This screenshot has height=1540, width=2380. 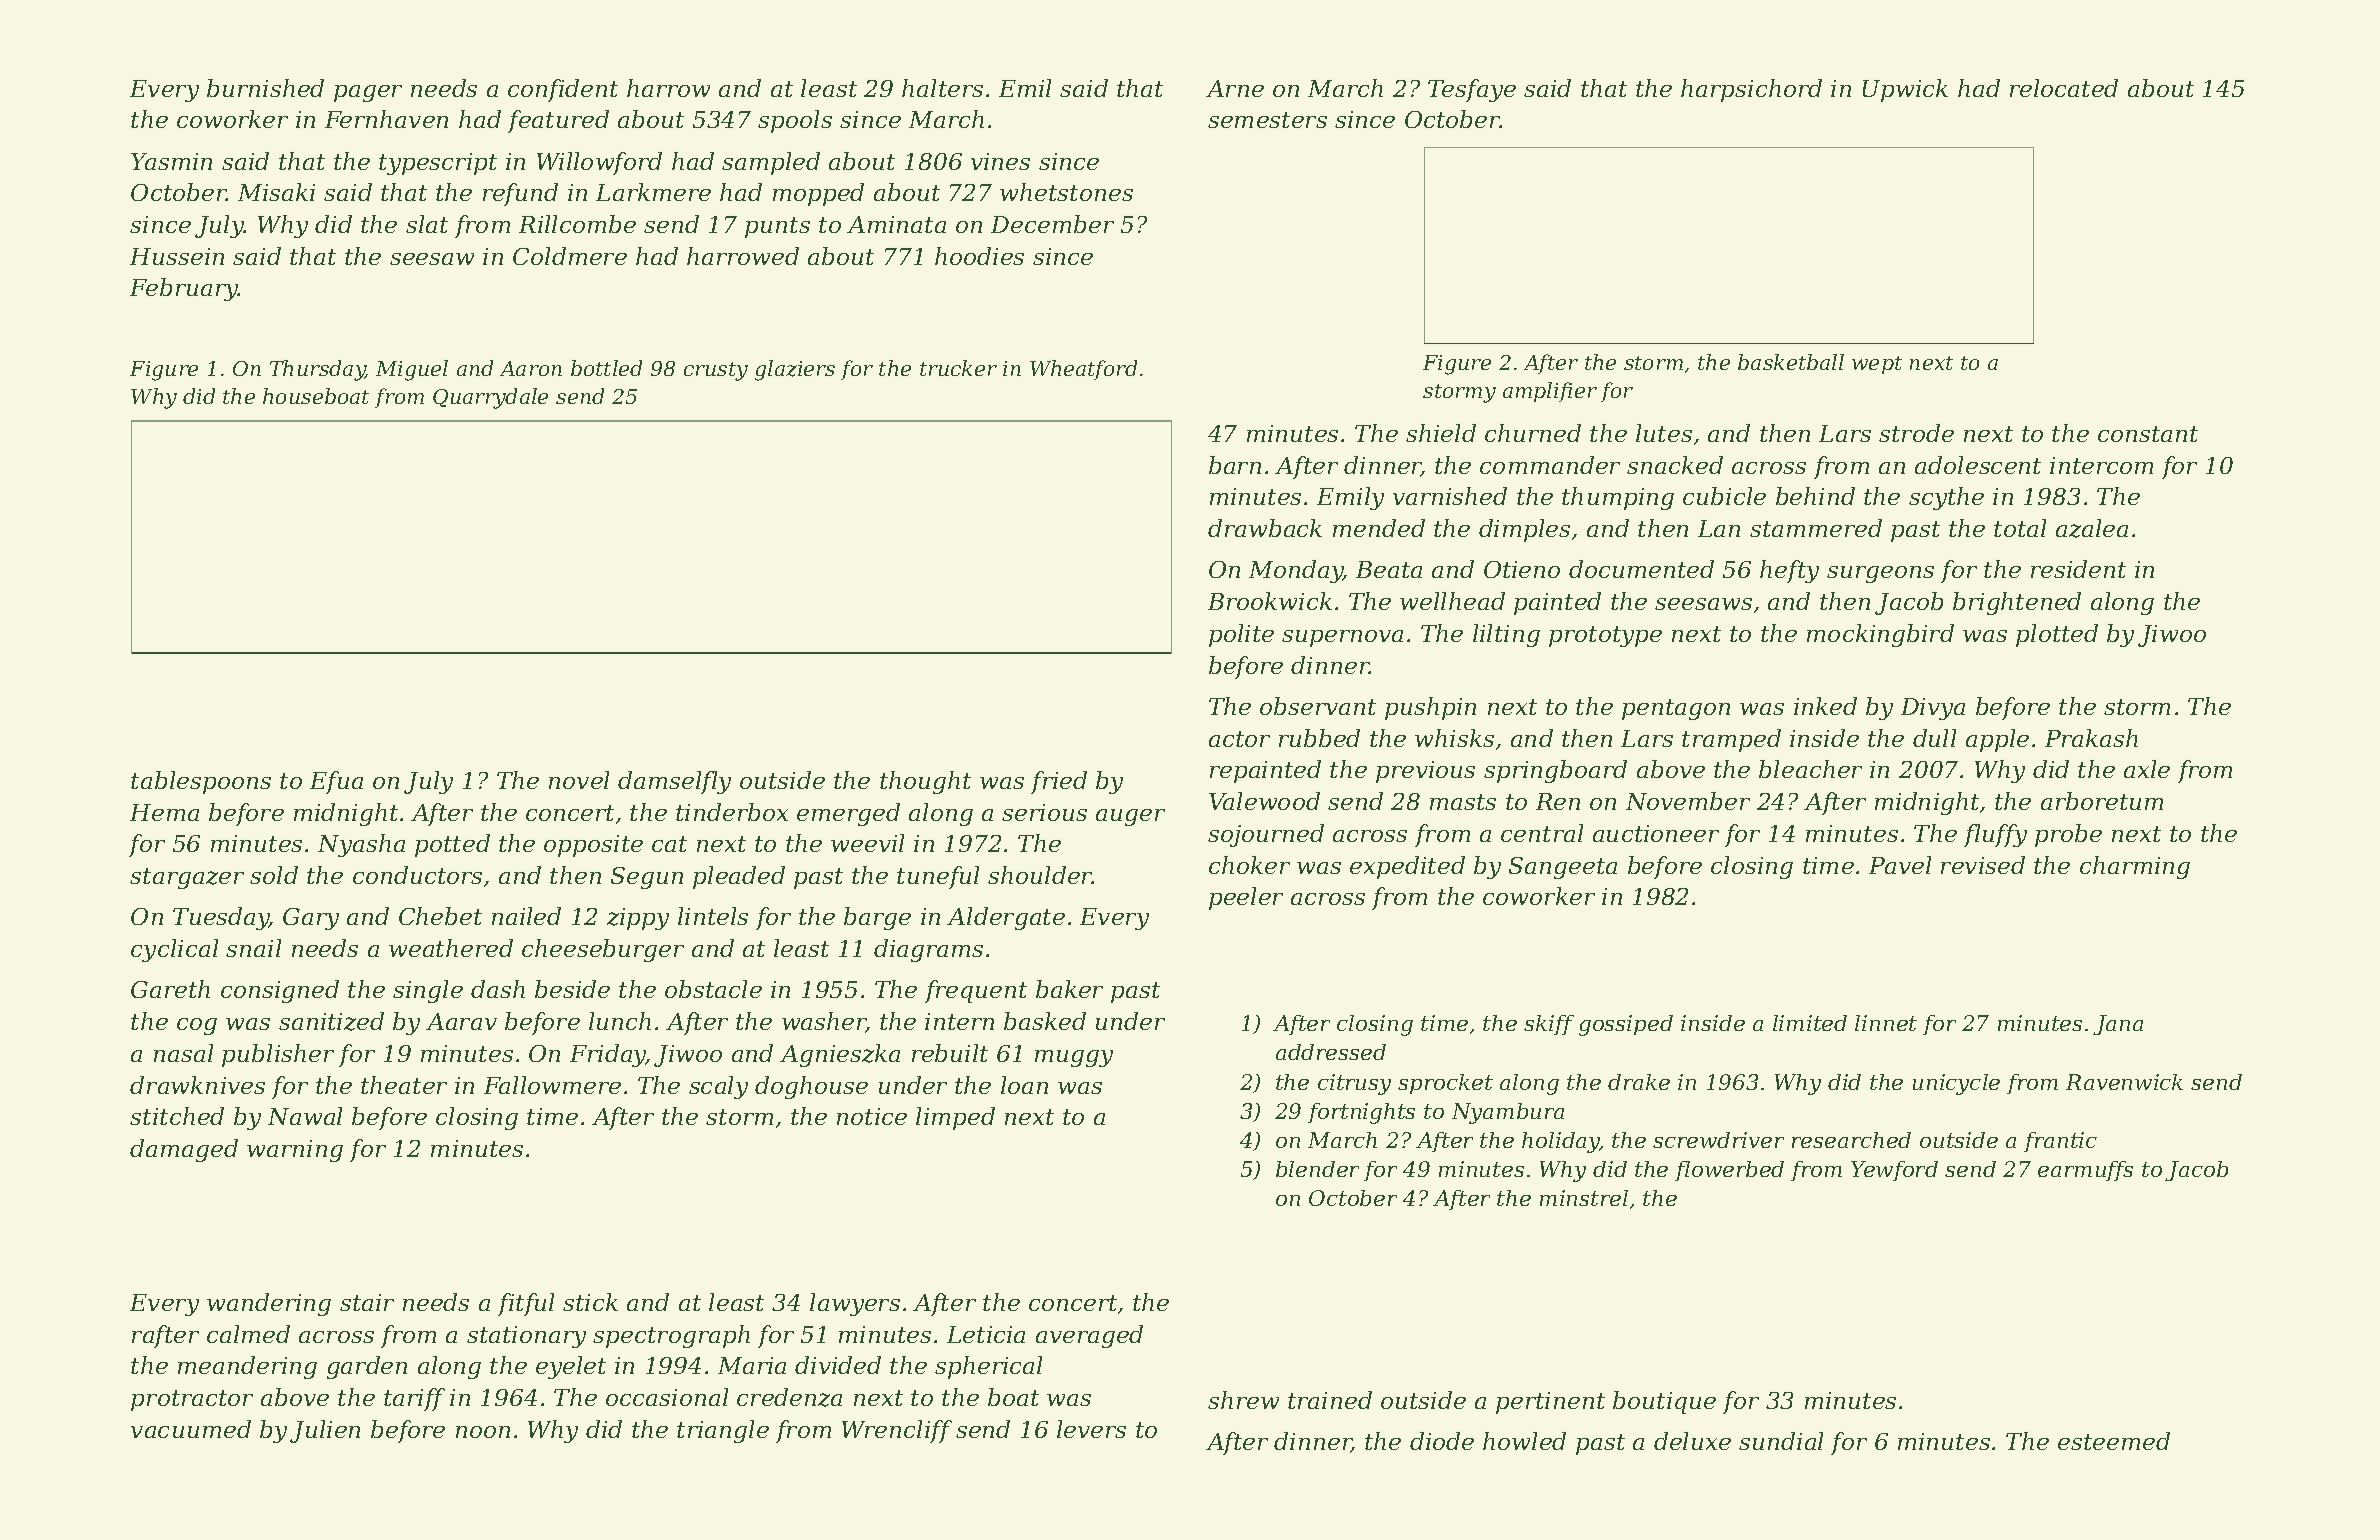 What do you see at coordinates (1024, 1085) in the screenshot?
I see `loan` at bounding box center [1024, 1085].
